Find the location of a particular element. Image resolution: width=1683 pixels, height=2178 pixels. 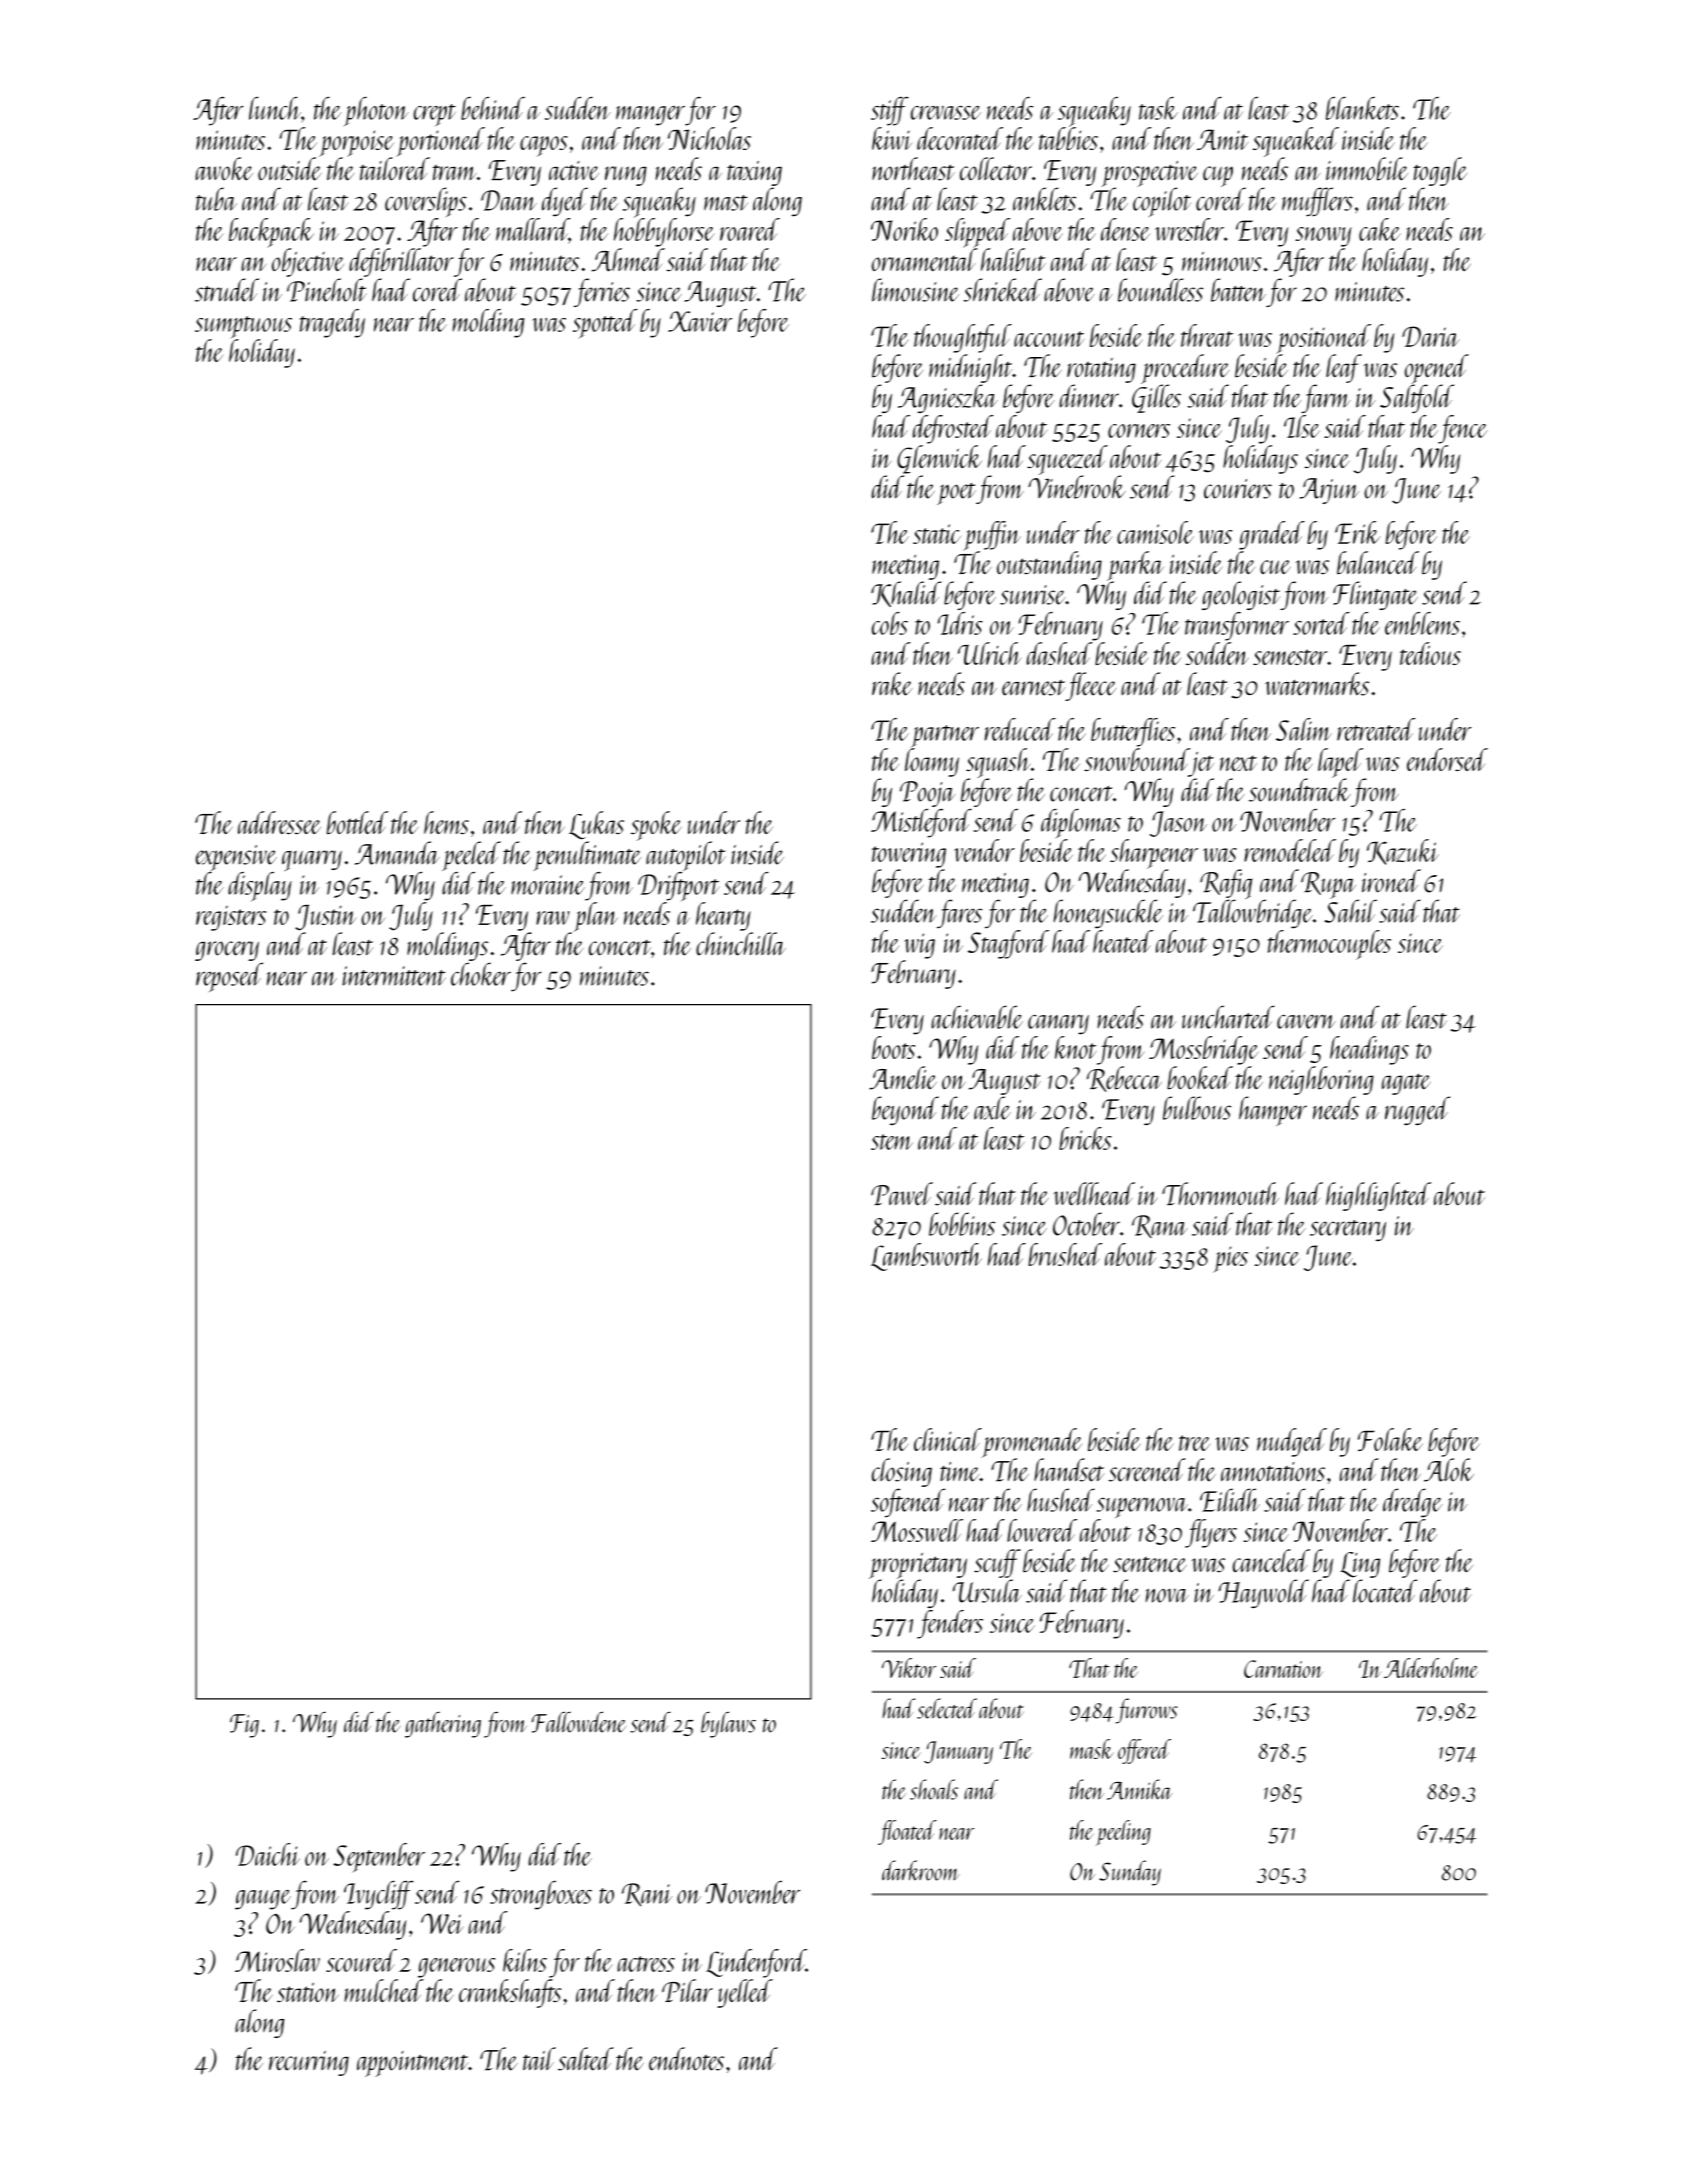

cobs is located at coordinates (890, 623).
